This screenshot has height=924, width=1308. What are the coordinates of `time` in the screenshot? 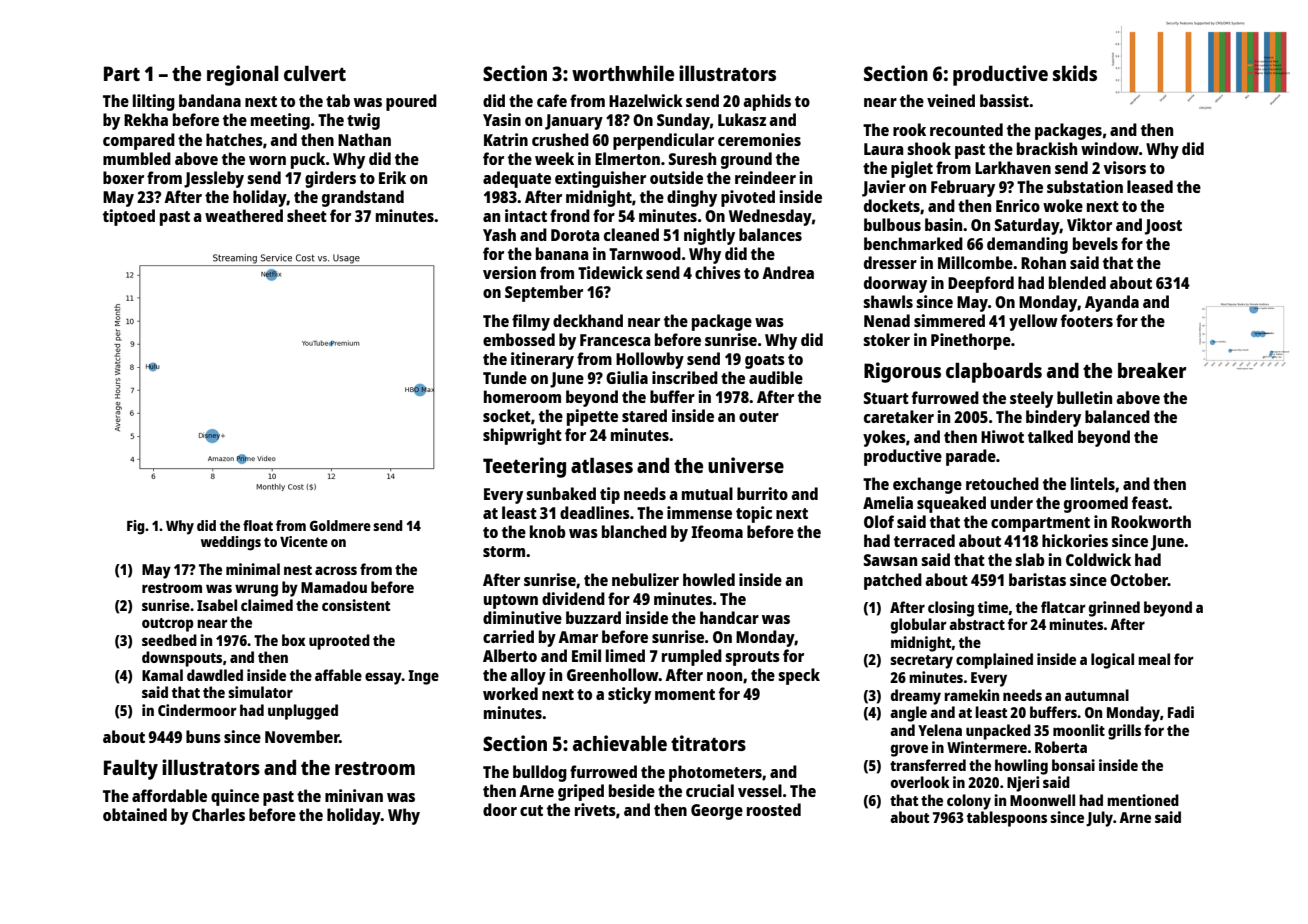 It's located at (993, 607).
